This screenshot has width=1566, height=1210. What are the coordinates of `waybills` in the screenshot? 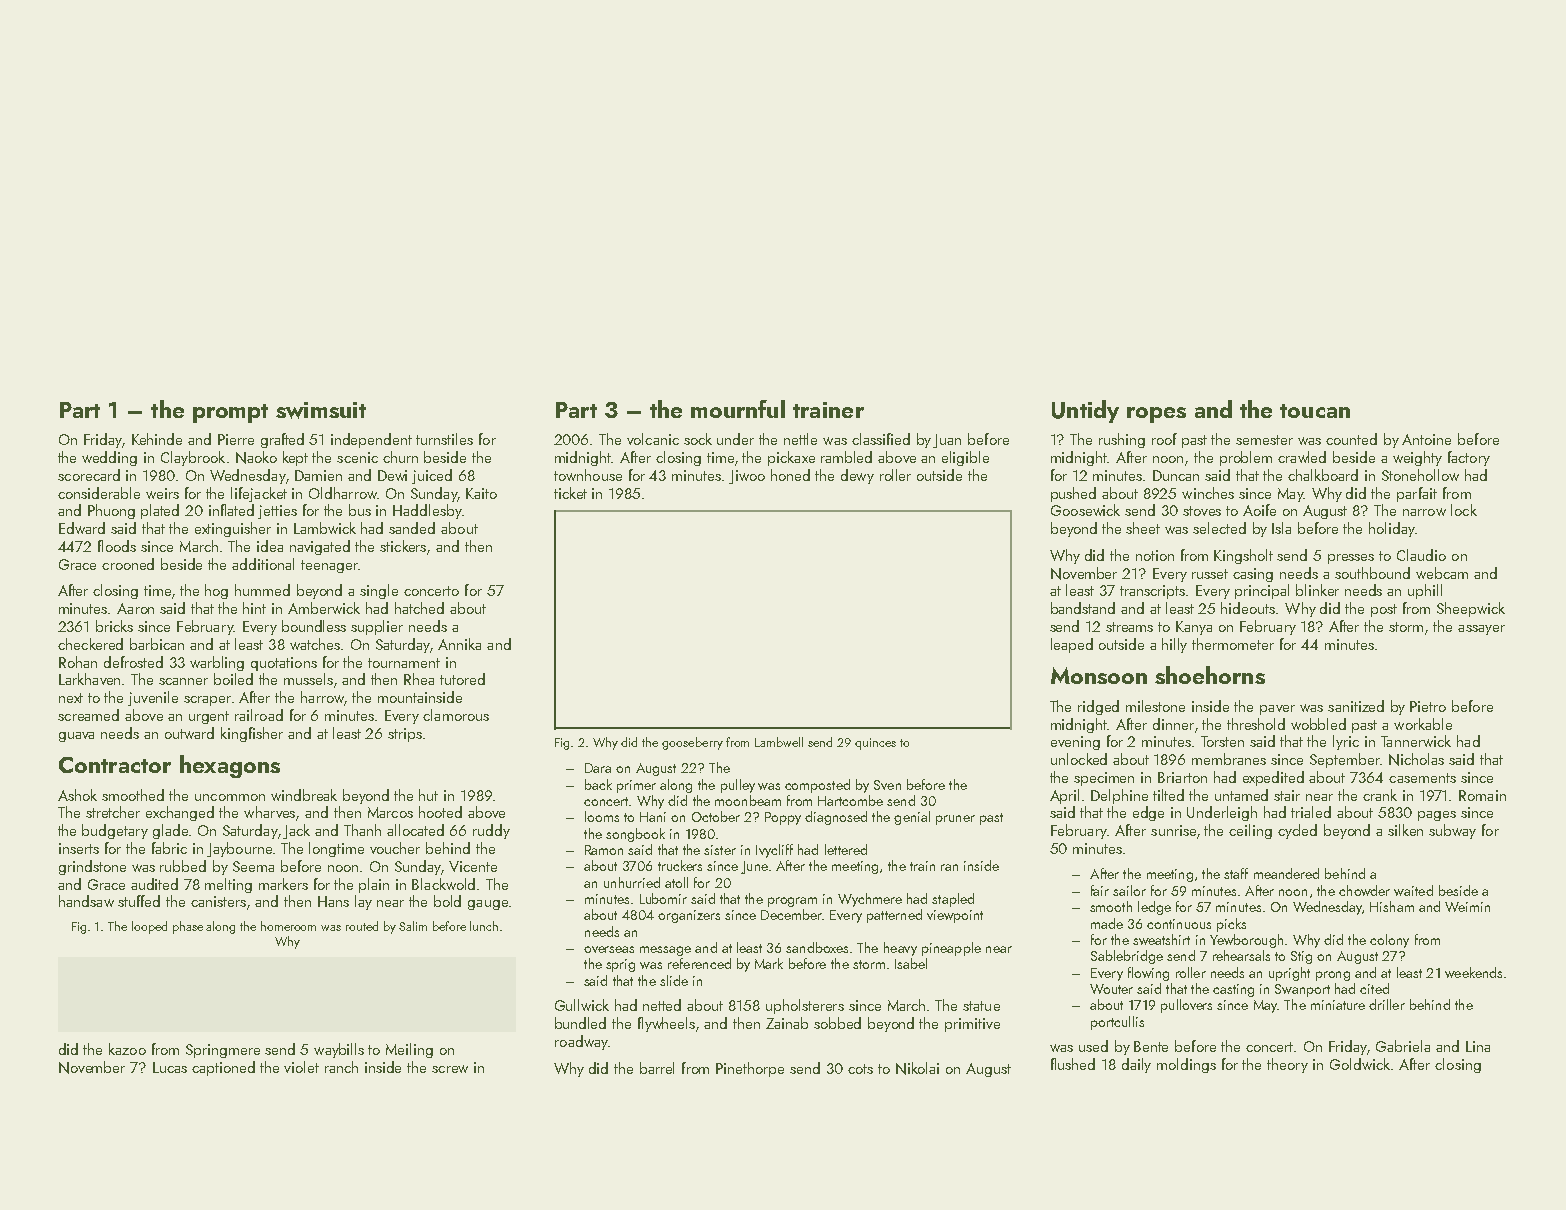 It's located at (339, 1050).
